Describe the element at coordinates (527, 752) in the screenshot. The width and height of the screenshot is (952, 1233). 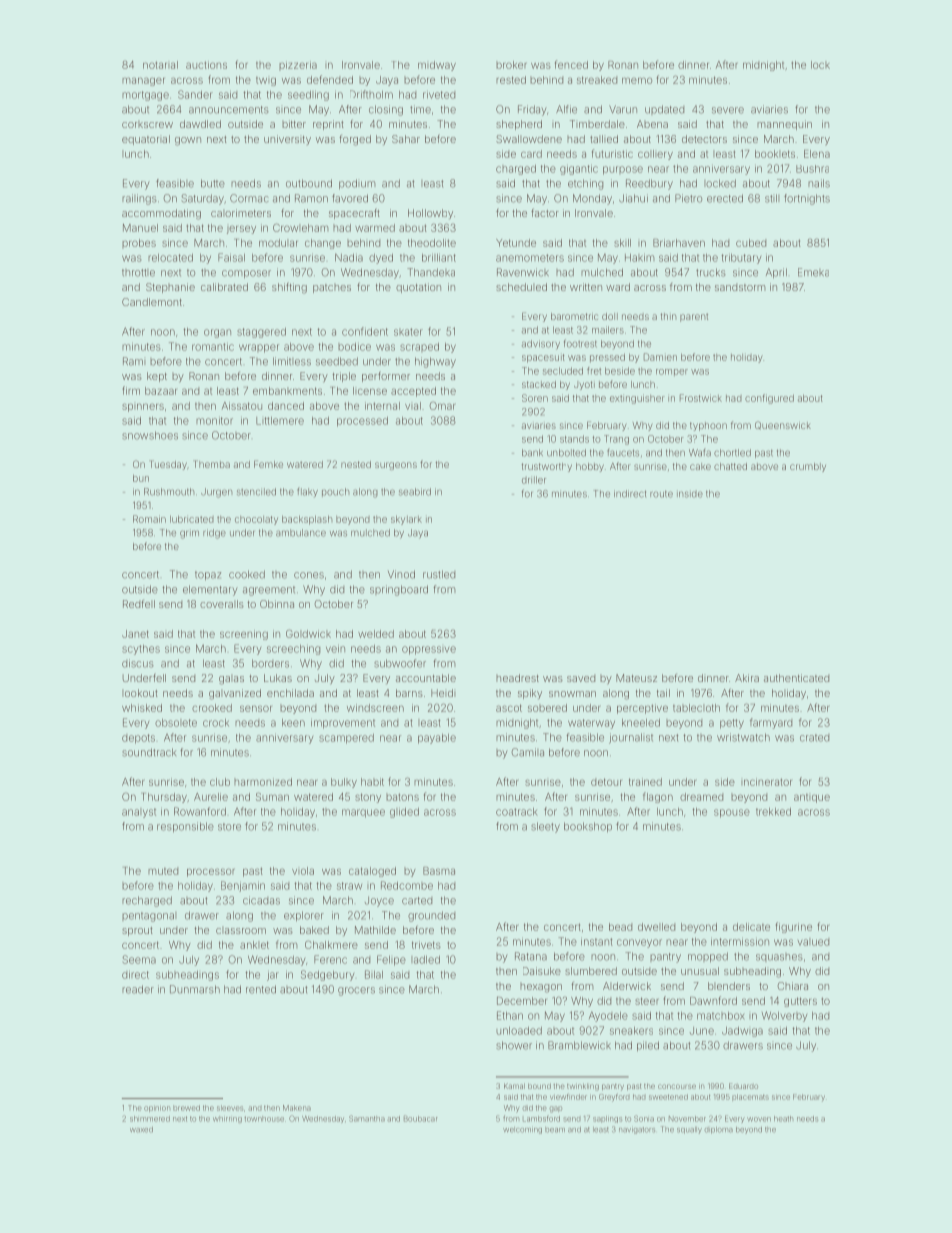
I see `Camila` at that location.
